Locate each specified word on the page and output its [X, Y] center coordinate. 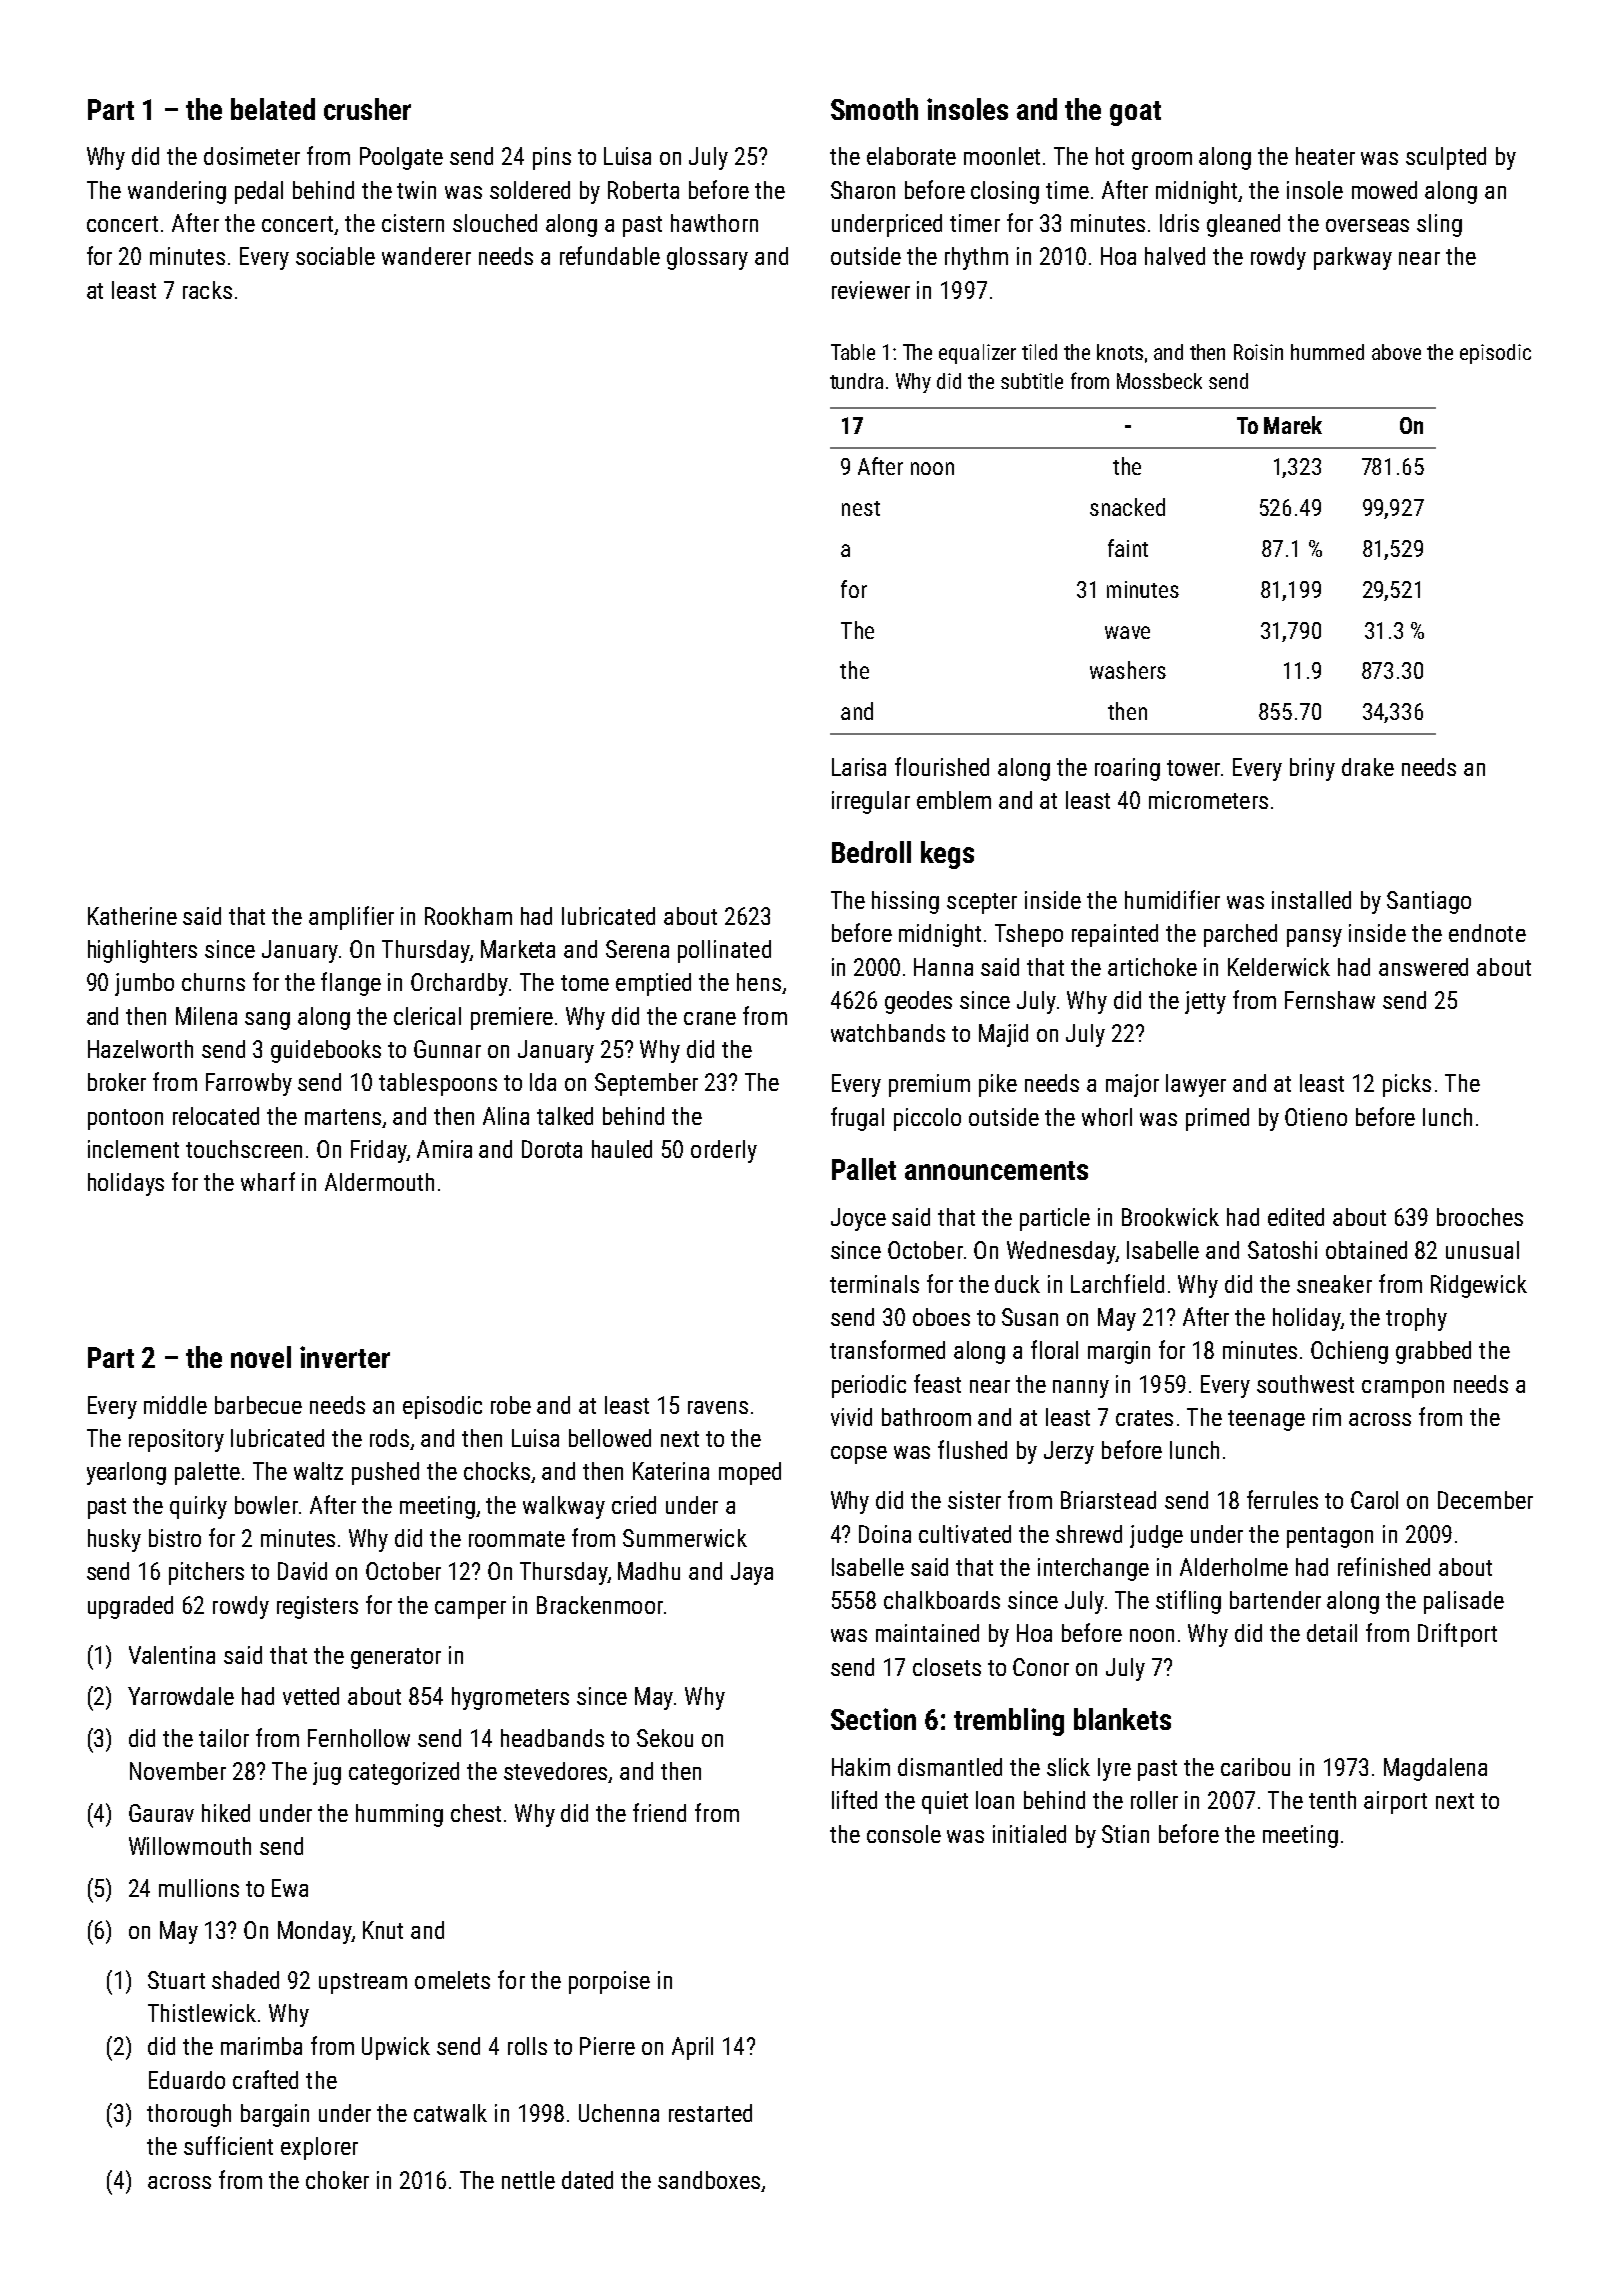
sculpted [1446, 158]
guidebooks [326, 1051]
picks [1407, 1085]
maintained [927, 1633]
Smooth [874, 109]
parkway [1353, 258]
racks [207, 290]
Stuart [176, 1980]
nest [861, 508]
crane [710, 1018]
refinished [1384, 1566]
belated [273, 109]
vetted [311, 1696]
